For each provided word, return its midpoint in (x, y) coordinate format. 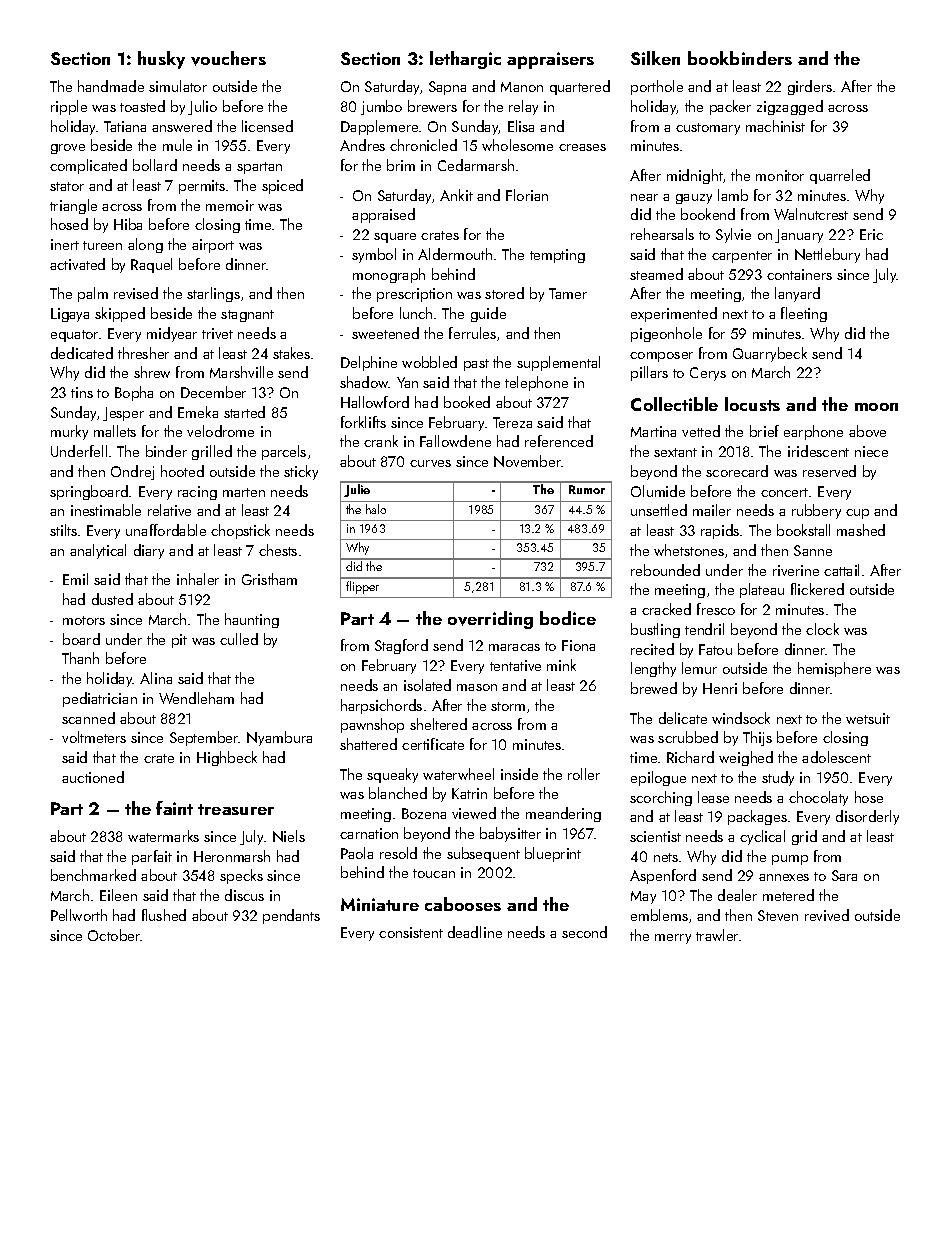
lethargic (465, 60)
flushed (164, 915)
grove (68, 149)
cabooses (463, 904)
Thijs (757, 738)
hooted (182, 471)
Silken (655, 58)
